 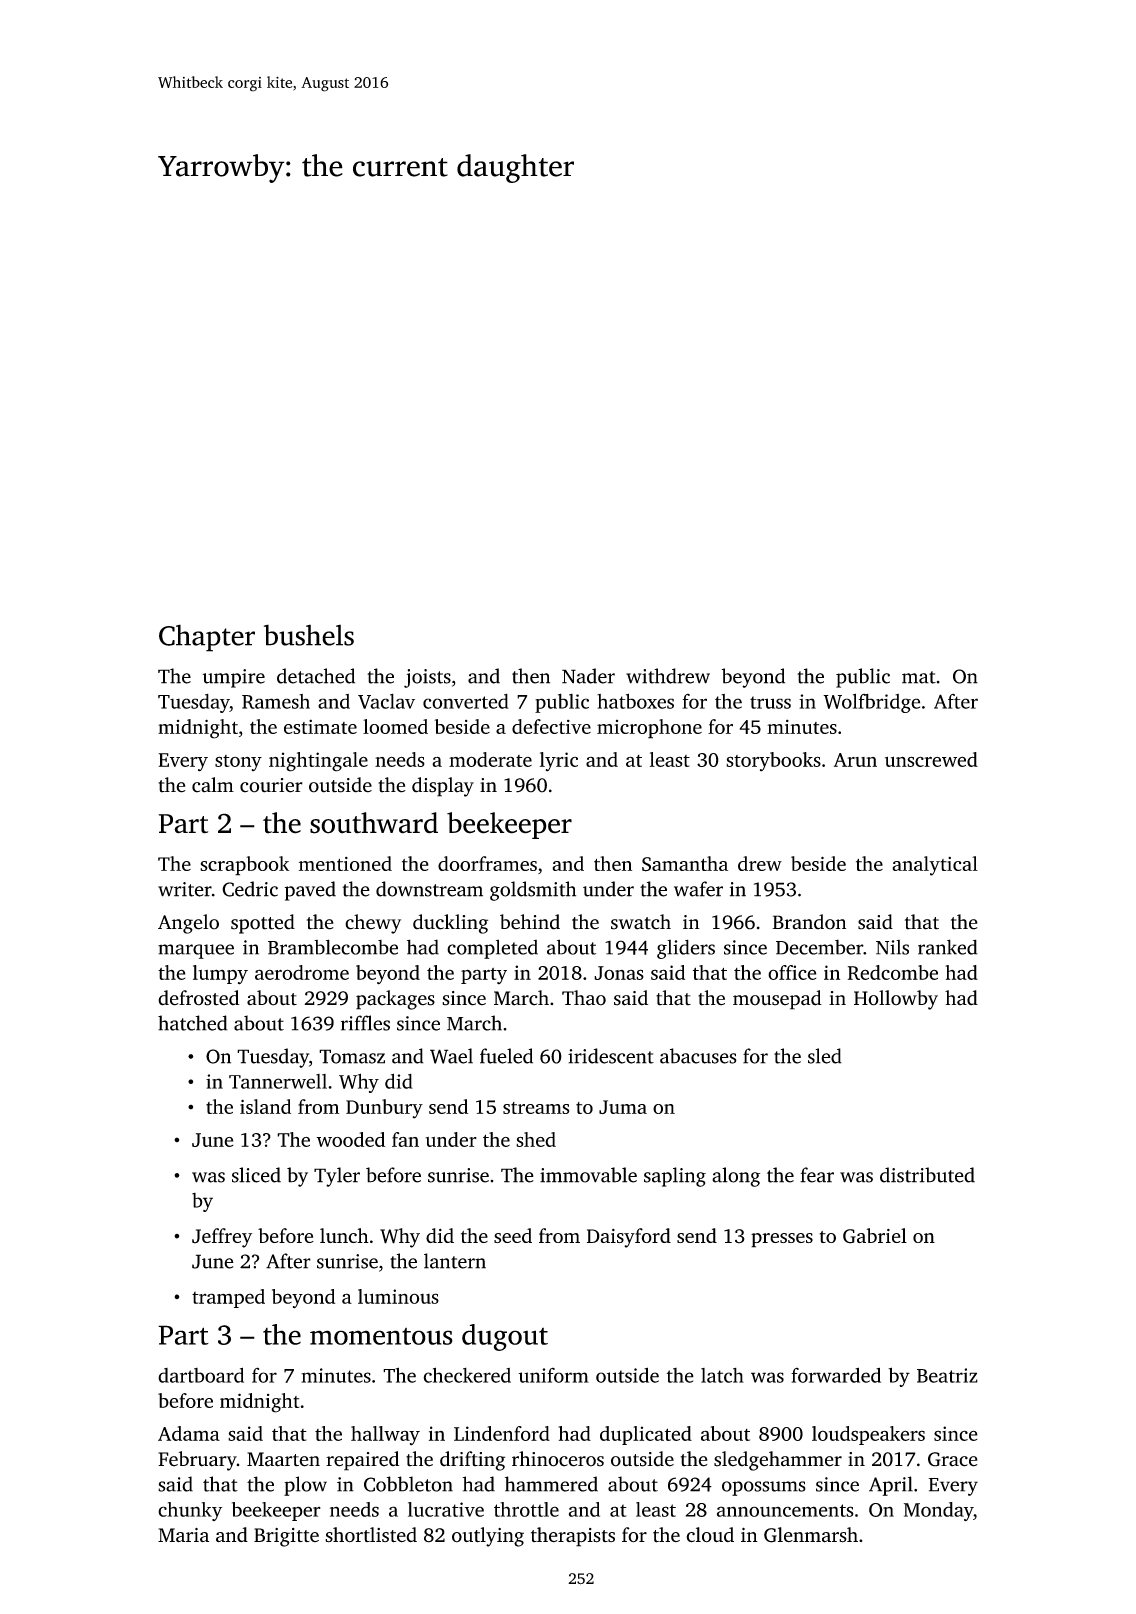 I want to click on Brandon, so click(x=809, y=922).
